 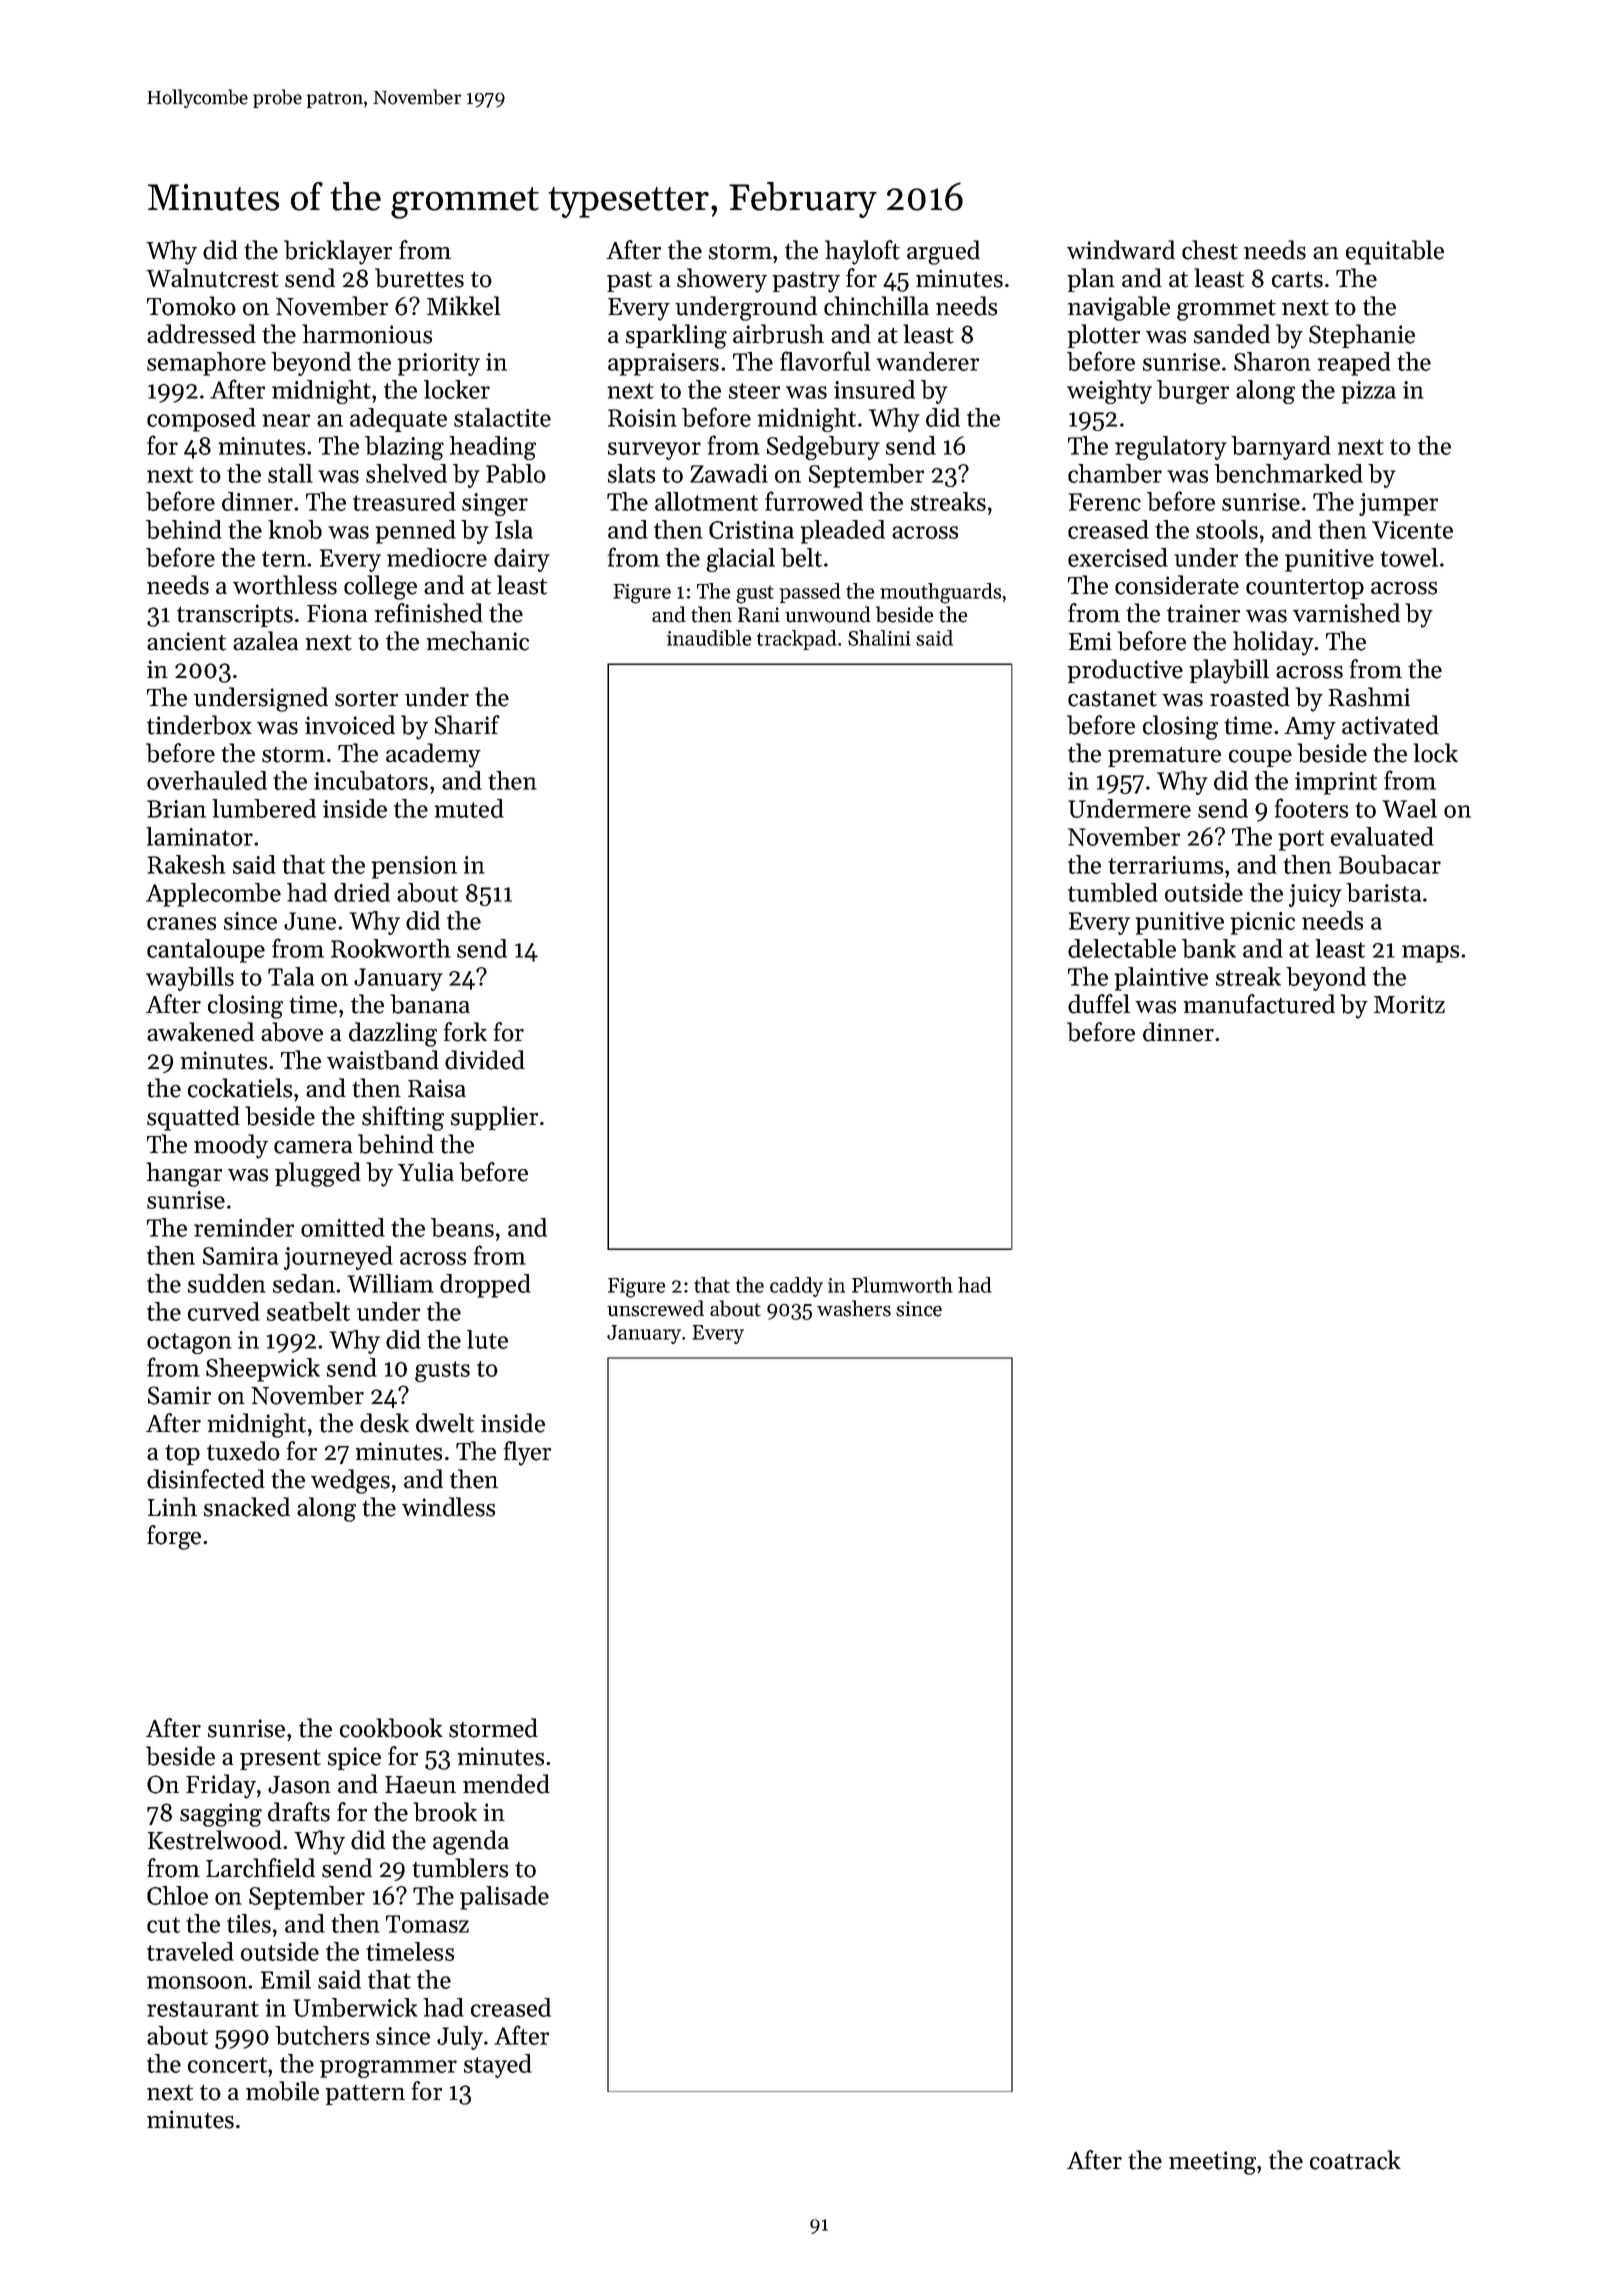 What do you see at coordinates (1113, 892) in the screenshot?
I see `tumbled` at bounding box center [1113, 892].
